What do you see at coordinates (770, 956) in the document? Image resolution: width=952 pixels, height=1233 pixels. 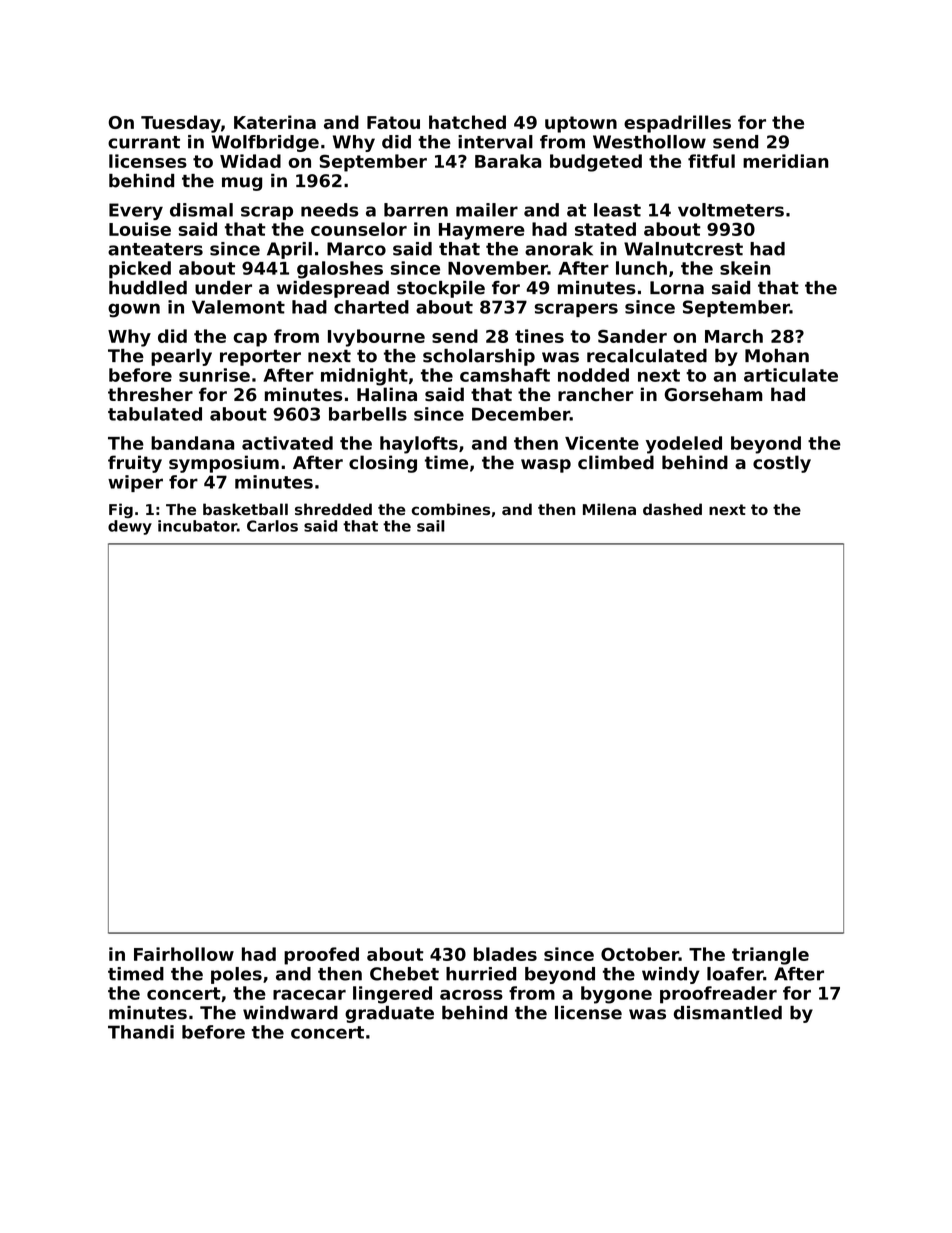 I see `triangle` at bounding box center [770, 956].
